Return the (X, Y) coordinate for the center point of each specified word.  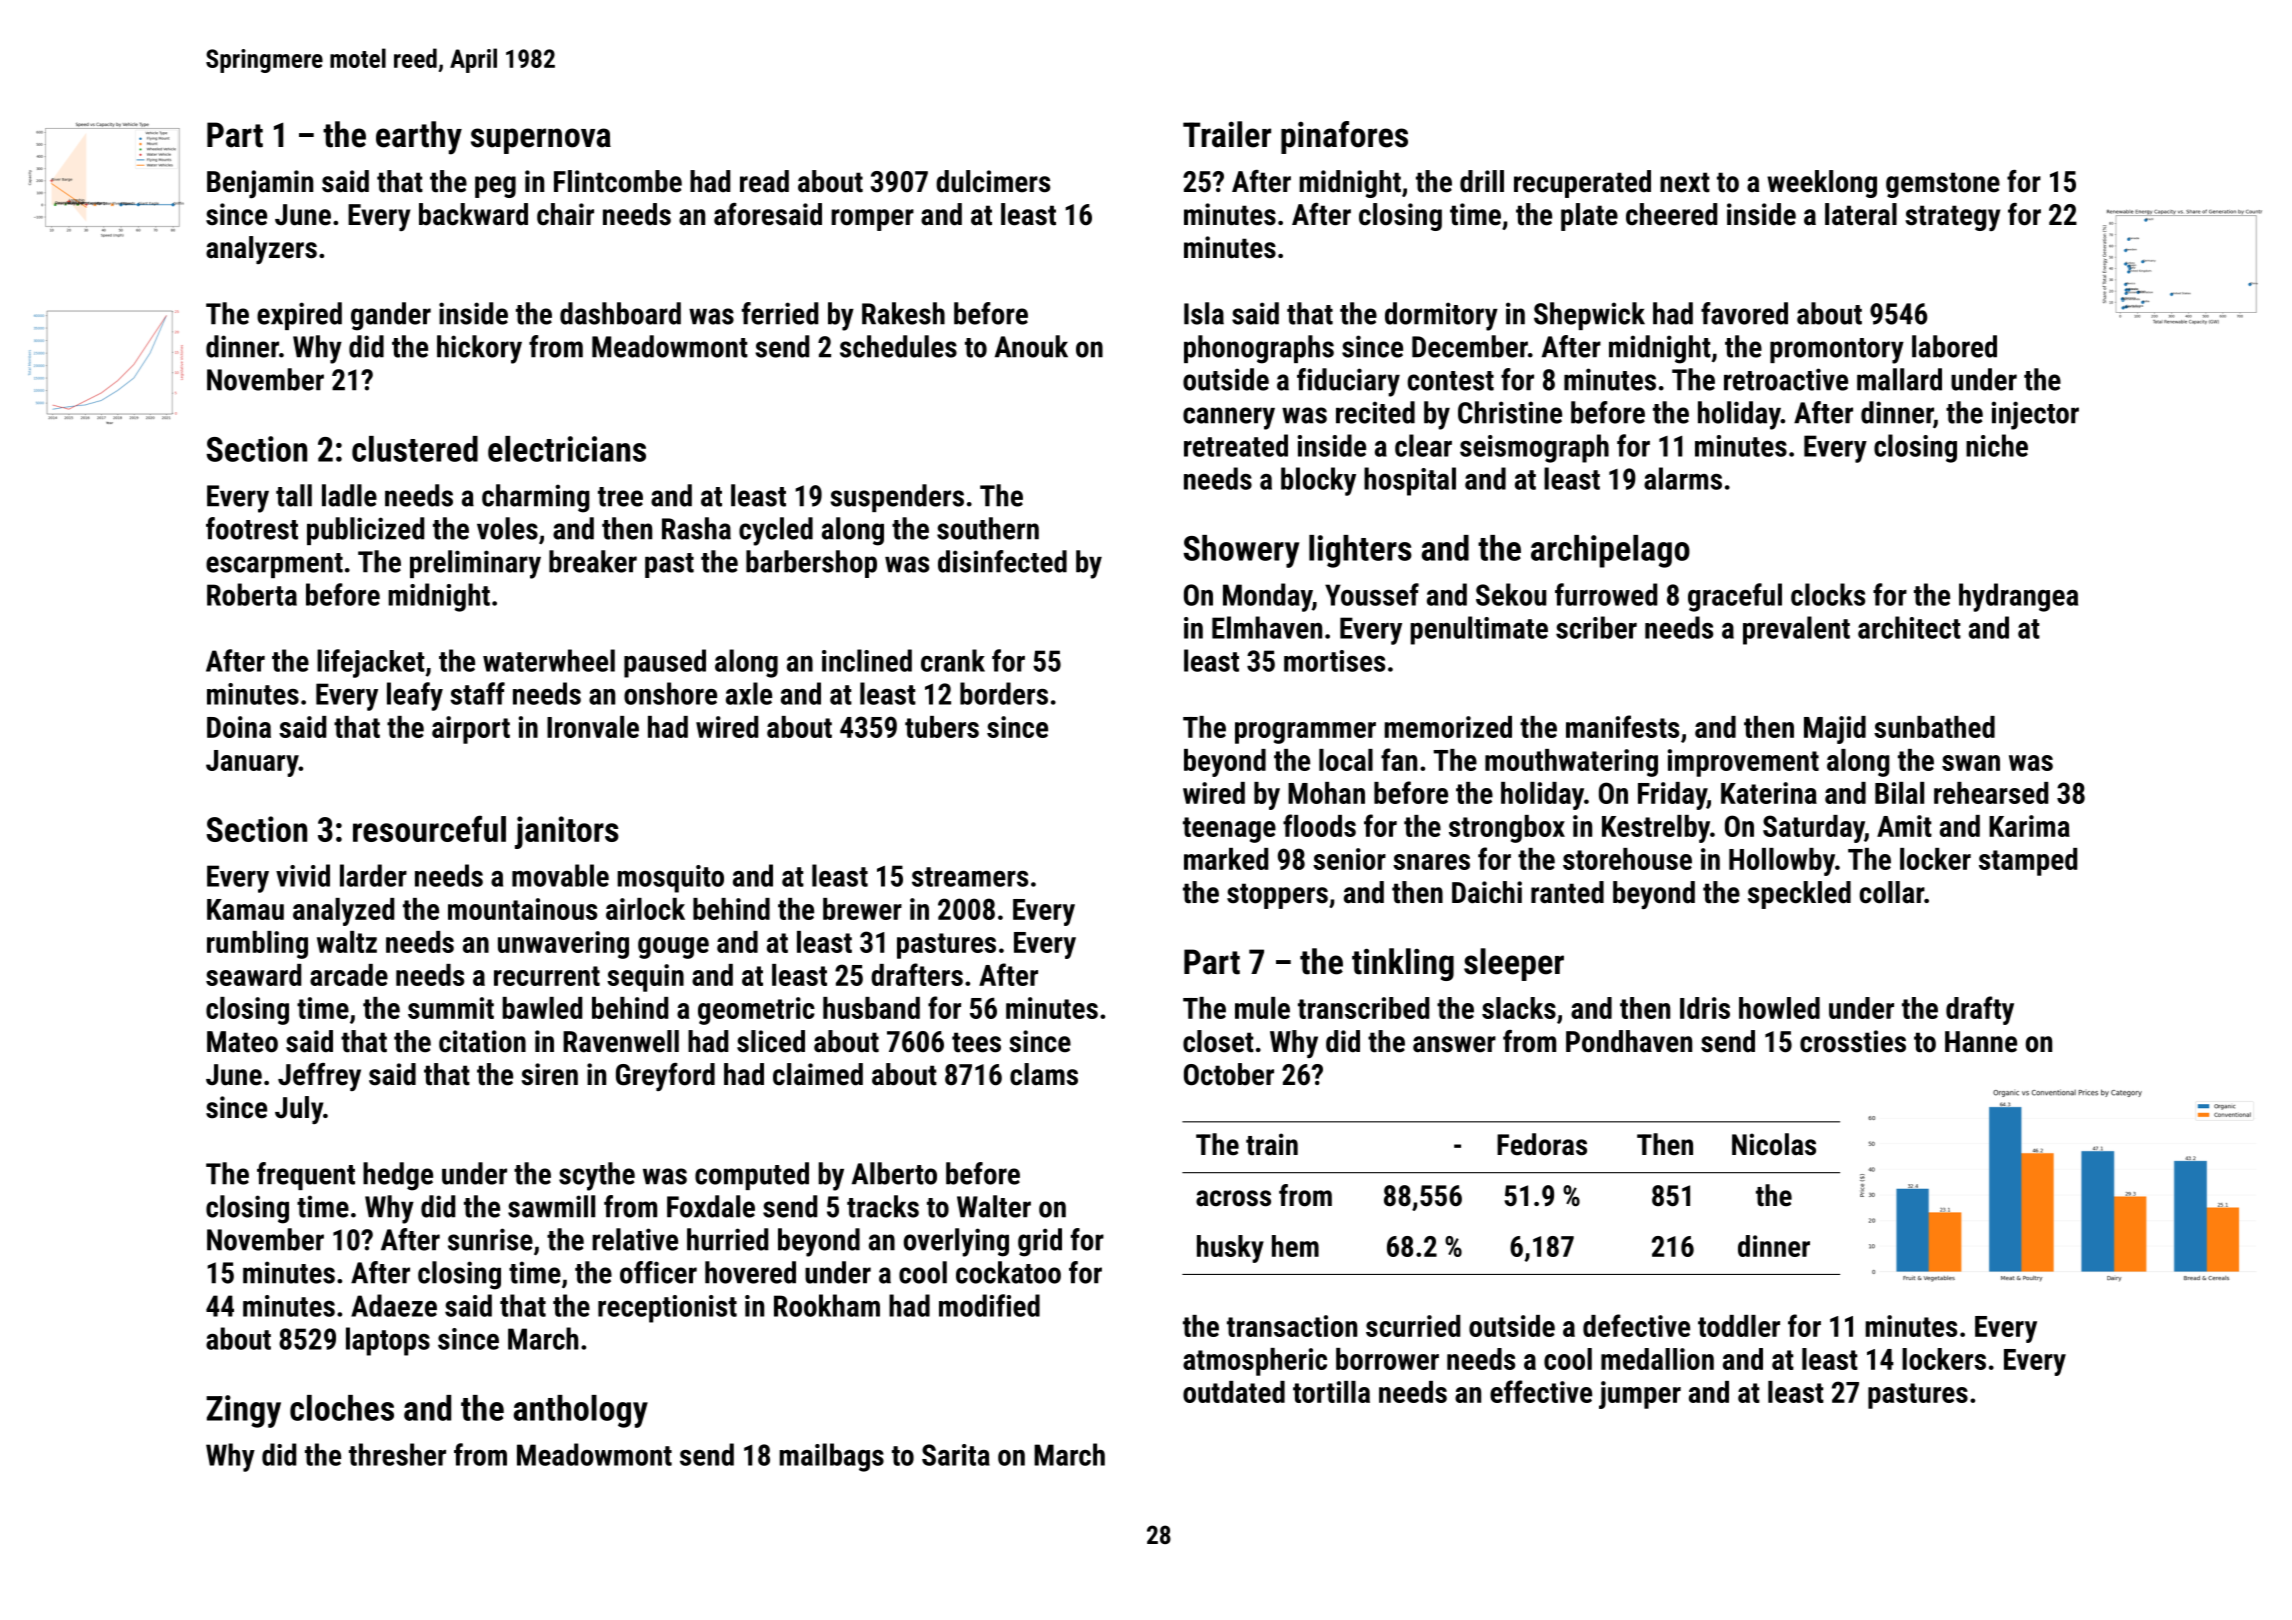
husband (871, 1008)
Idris (1705, 1008)
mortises (1334, 661)
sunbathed (1934, 727)
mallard (1899, 379)
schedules (898, 346)
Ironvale (593, 727)
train (1272, 1144)
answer (1454, 1044)
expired (299, 316)
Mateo (242, 1042)
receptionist (667, 1309)
